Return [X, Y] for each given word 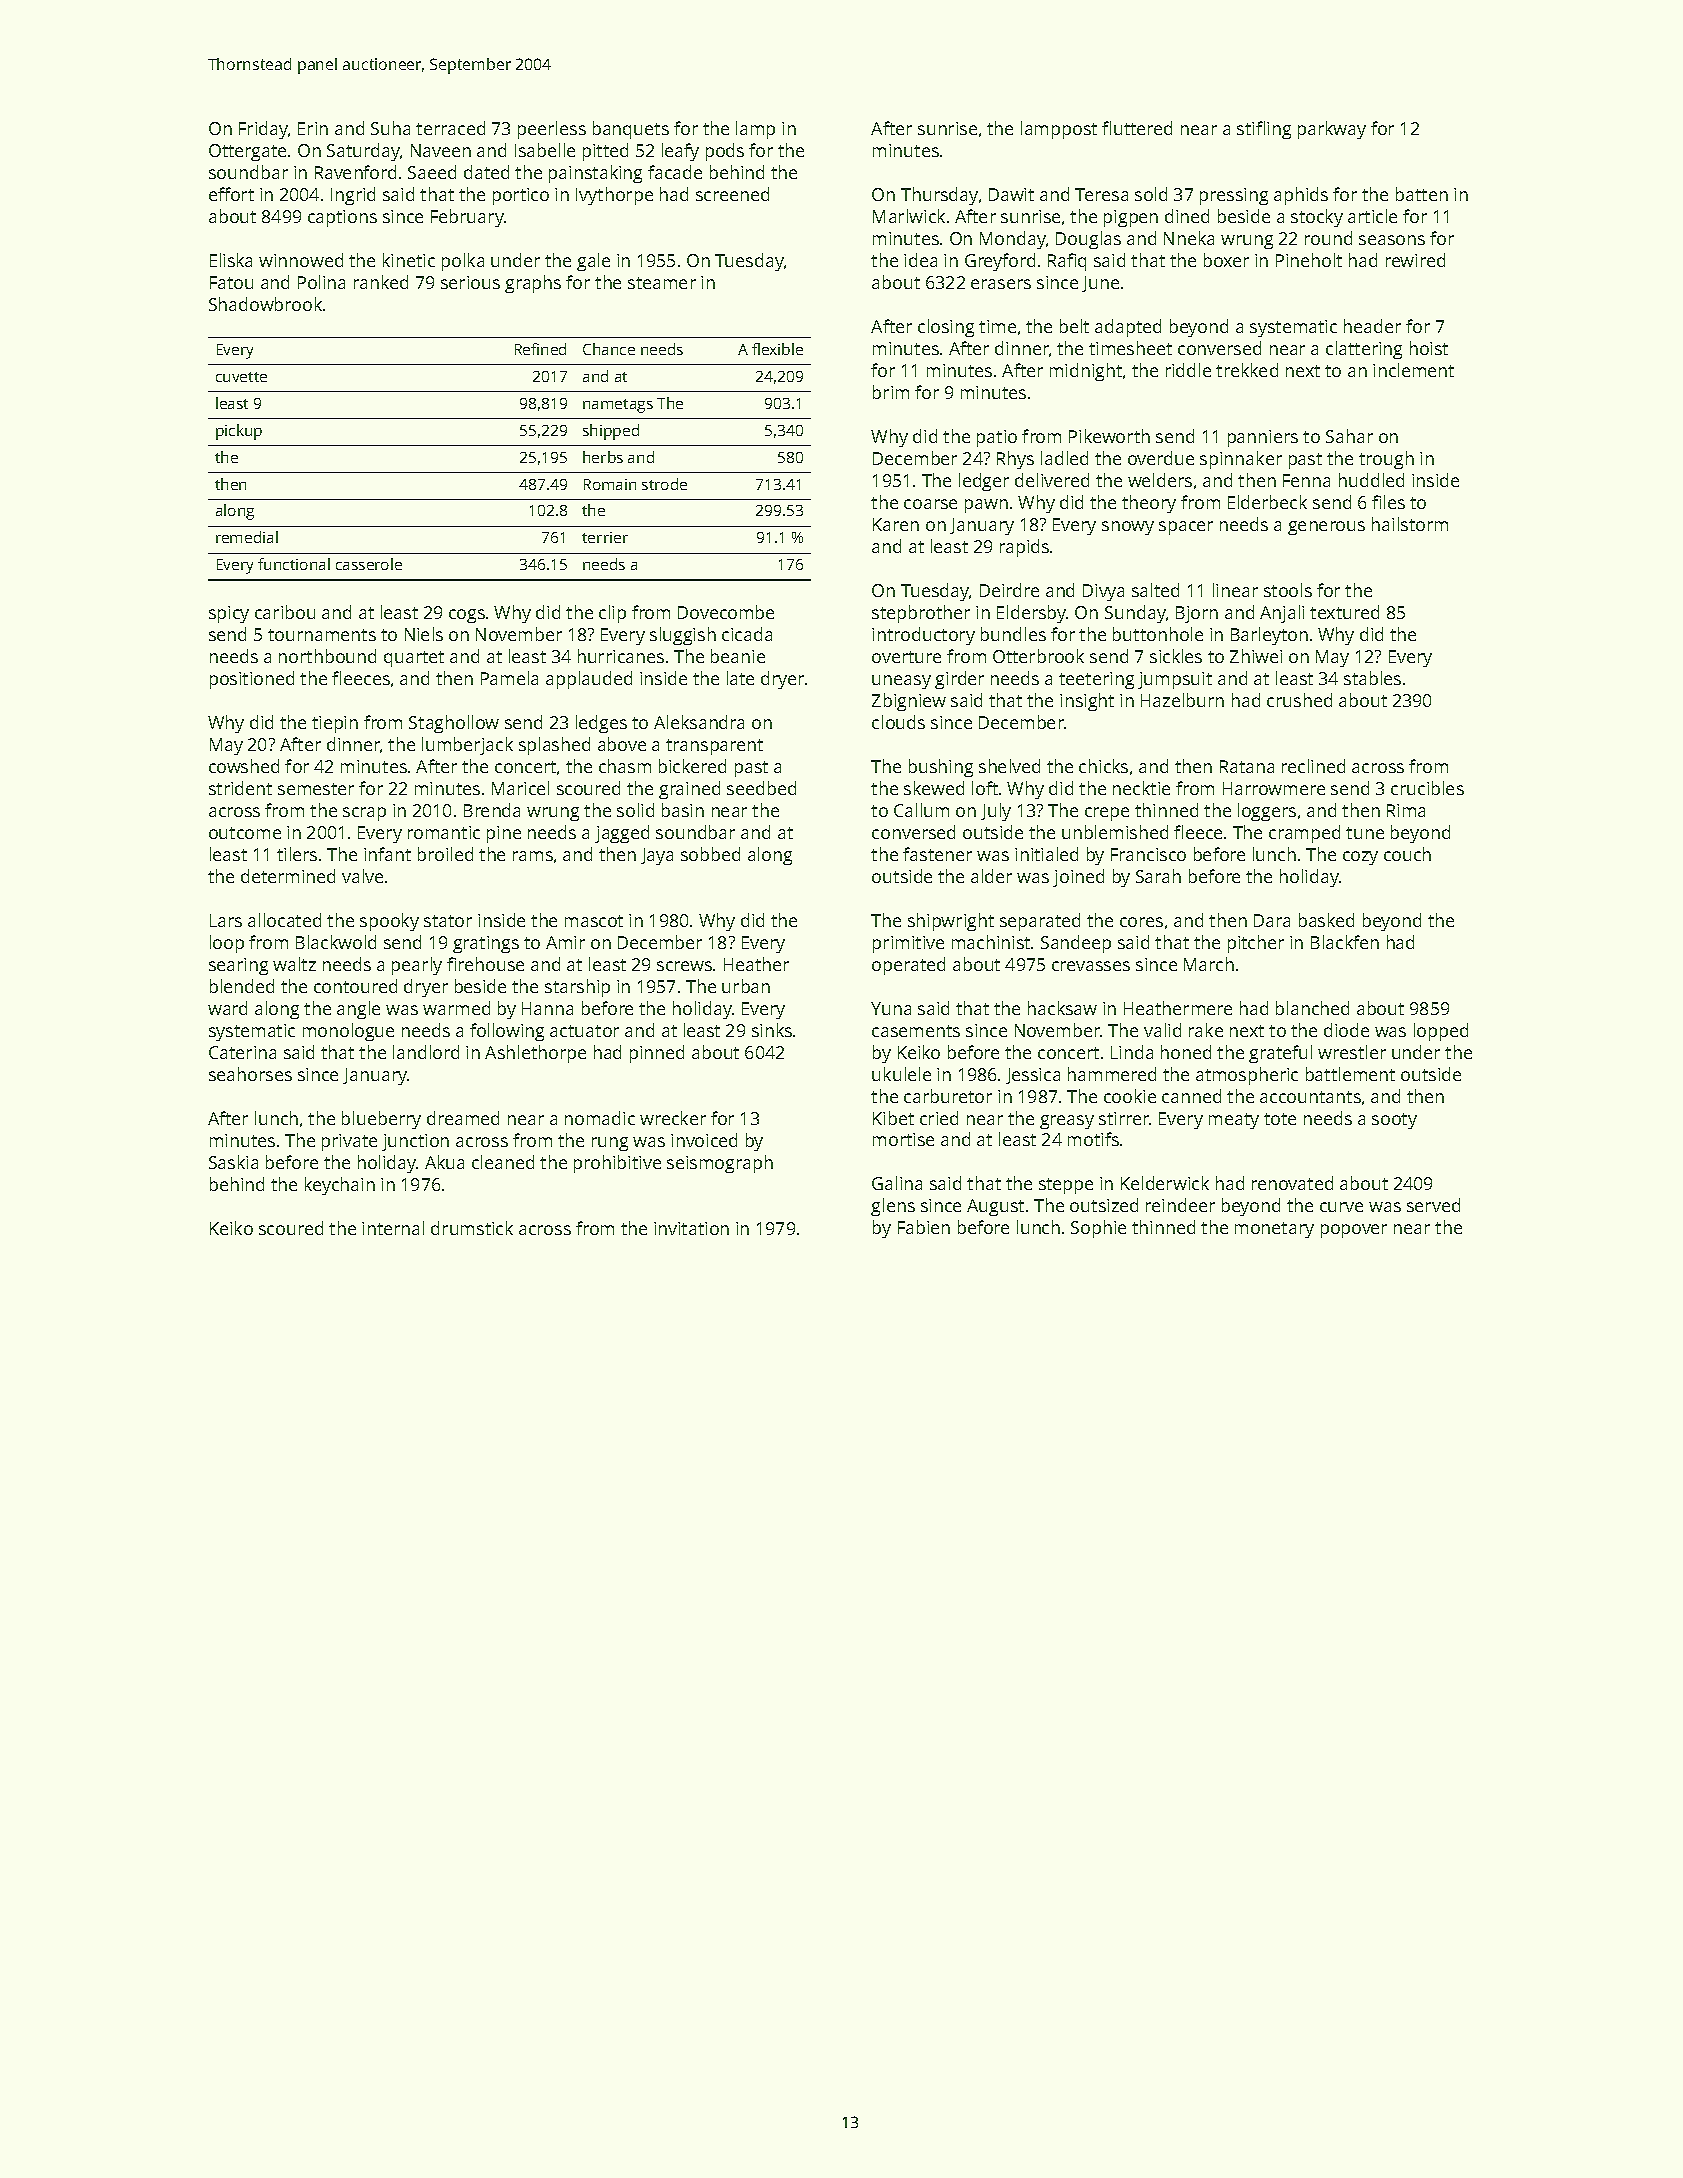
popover [1354, 1231]
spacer [1186, 528]
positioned [252, 680]
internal [393, 1228]
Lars [226, 920]
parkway [1332, 130]
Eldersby [1032, 614]
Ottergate [247, 152]
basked [1326, 920]
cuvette [241, 377]
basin [683, 810]
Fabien [924, 1227]
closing [946, 328]
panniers [1263, 438]
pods [725, 152]
